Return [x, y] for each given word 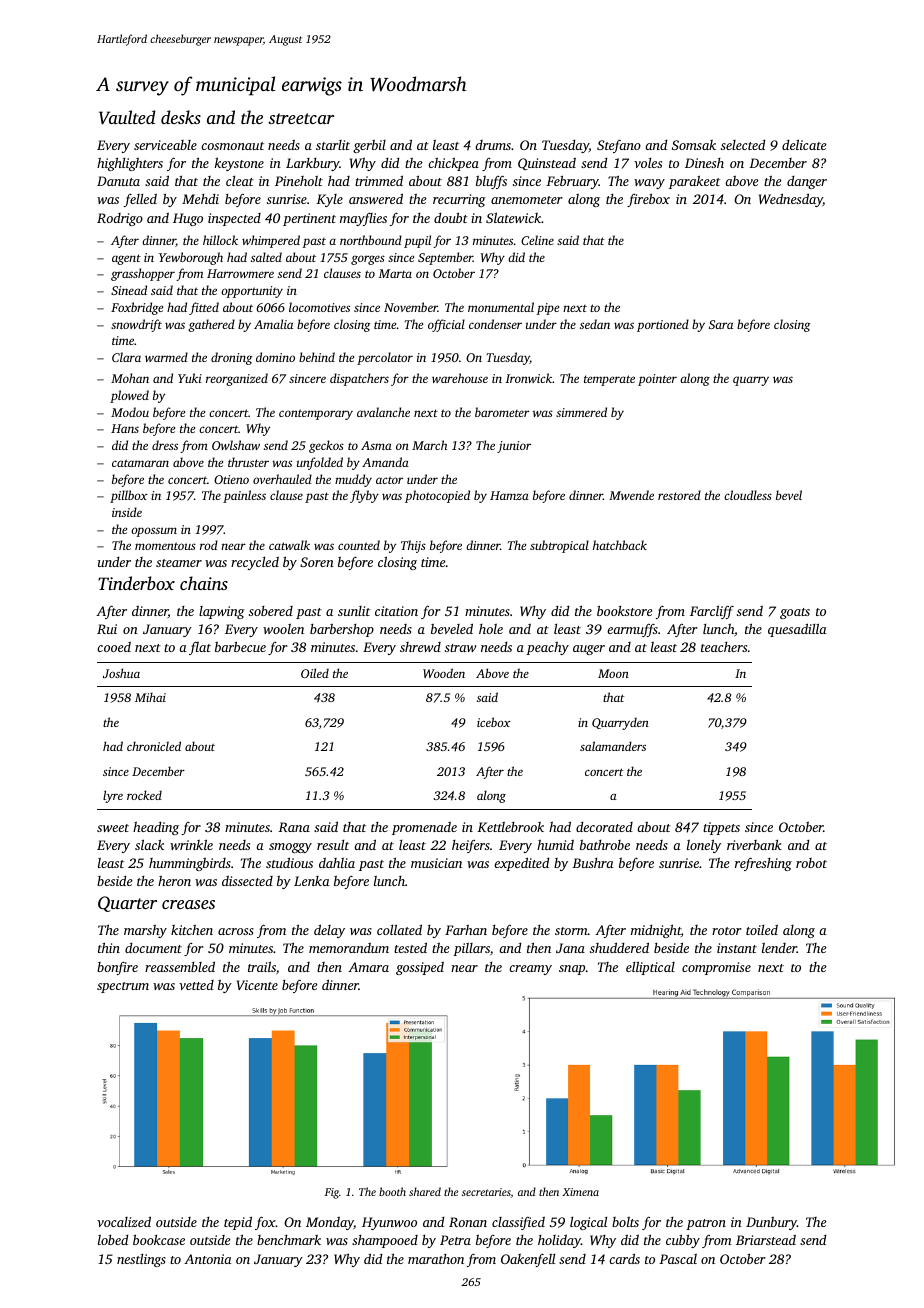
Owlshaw [236, 445]
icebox [494, 722]
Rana [294, 827]
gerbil [369, 146]
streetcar [301, 118]
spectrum [123, 987]
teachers [724, 647]
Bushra [593, 863]
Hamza [509, 495]
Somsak [694, 145]
